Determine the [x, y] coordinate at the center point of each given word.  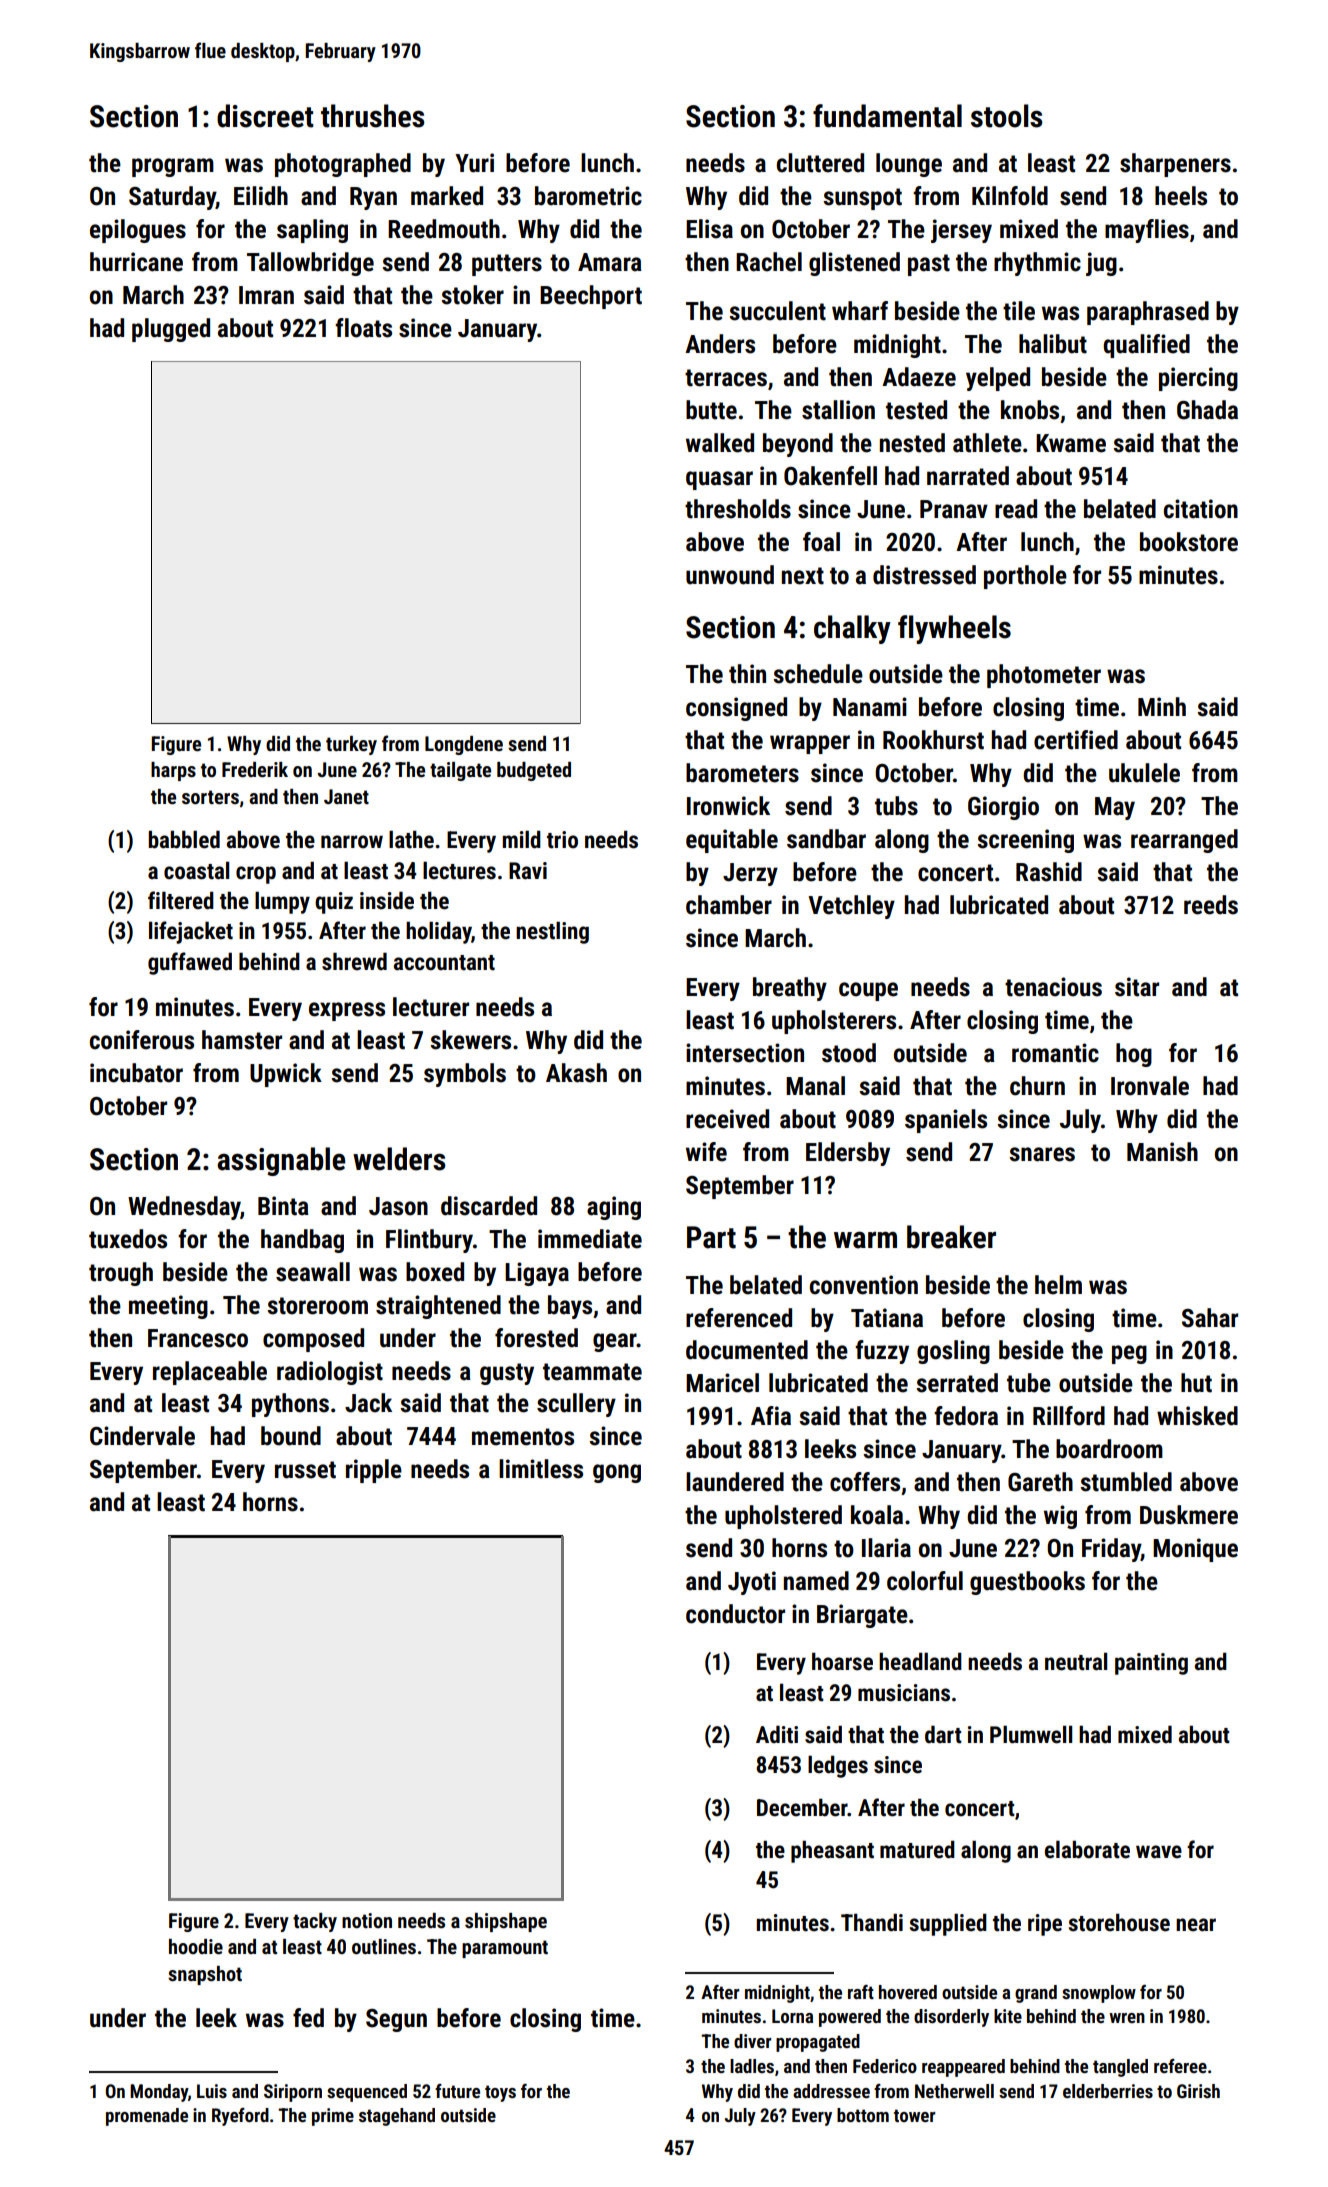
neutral [1076, 1661]
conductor [735, 1614]
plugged [171, 330]
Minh [1162, 706]
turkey [351, 745]
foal [821, 542]
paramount [505, 1949]
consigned [736, 709]
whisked [1197, 1416]
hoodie [196, 1946]
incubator [136, 1073]
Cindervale [142, 1436]
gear [615, 1342]
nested [912, 443]
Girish [1198, 2091]
